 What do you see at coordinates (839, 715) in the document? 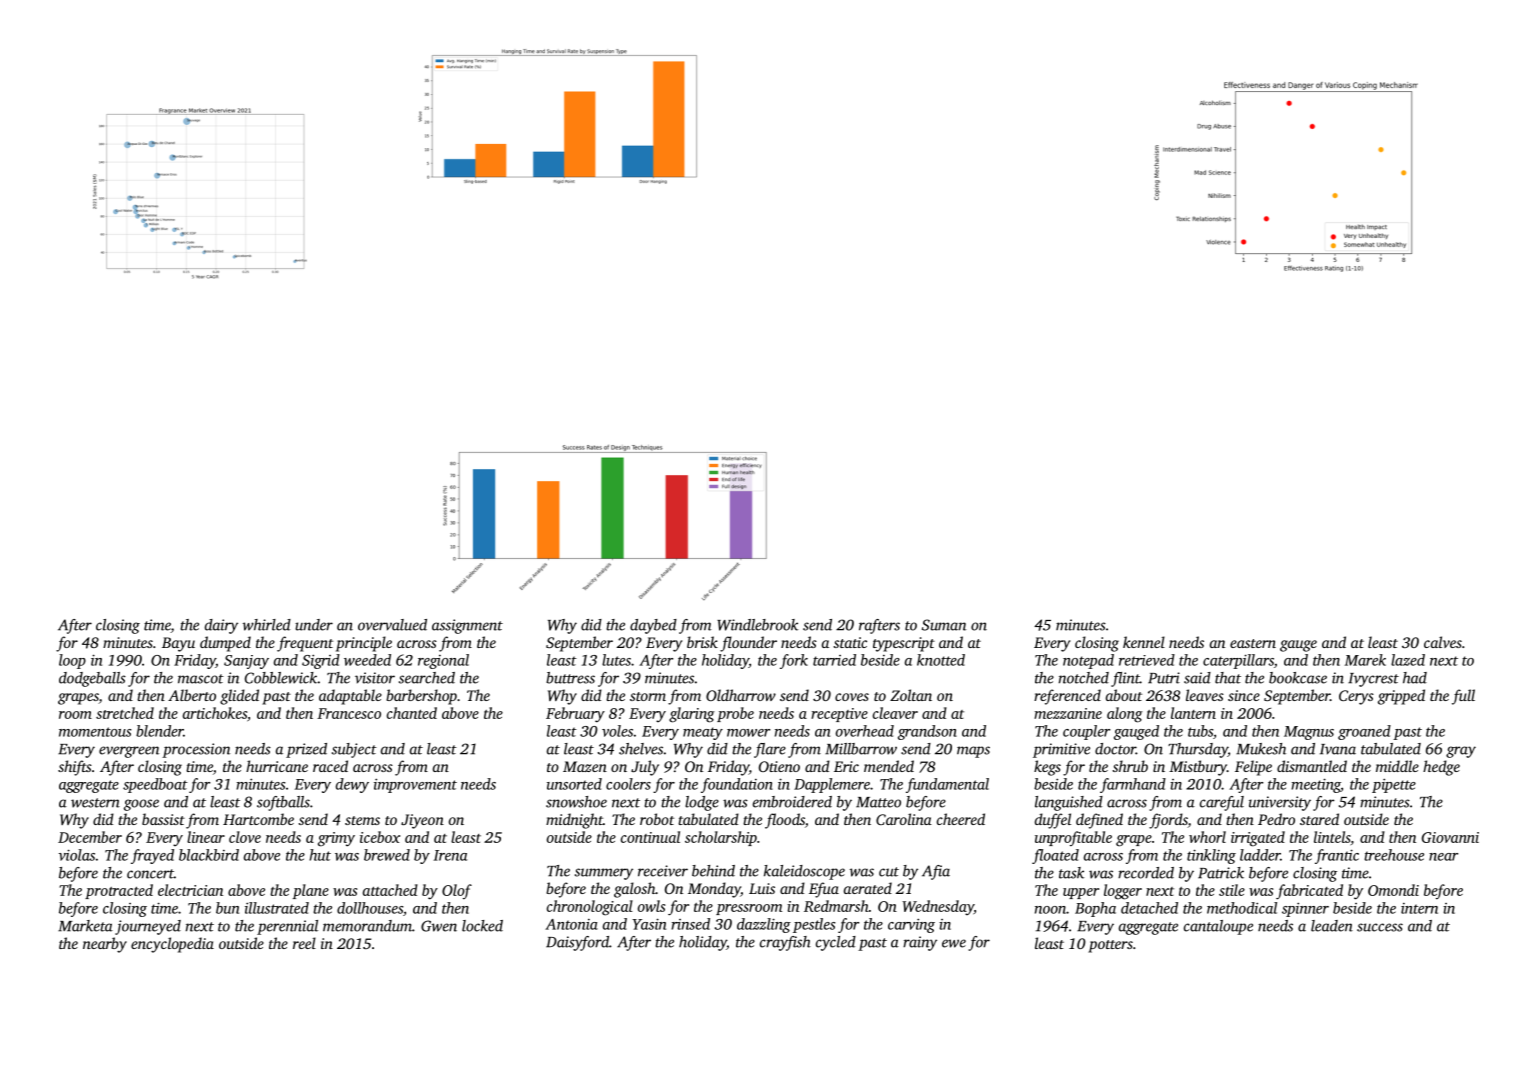
I see `receptive` at bounding box center [839, 715].
